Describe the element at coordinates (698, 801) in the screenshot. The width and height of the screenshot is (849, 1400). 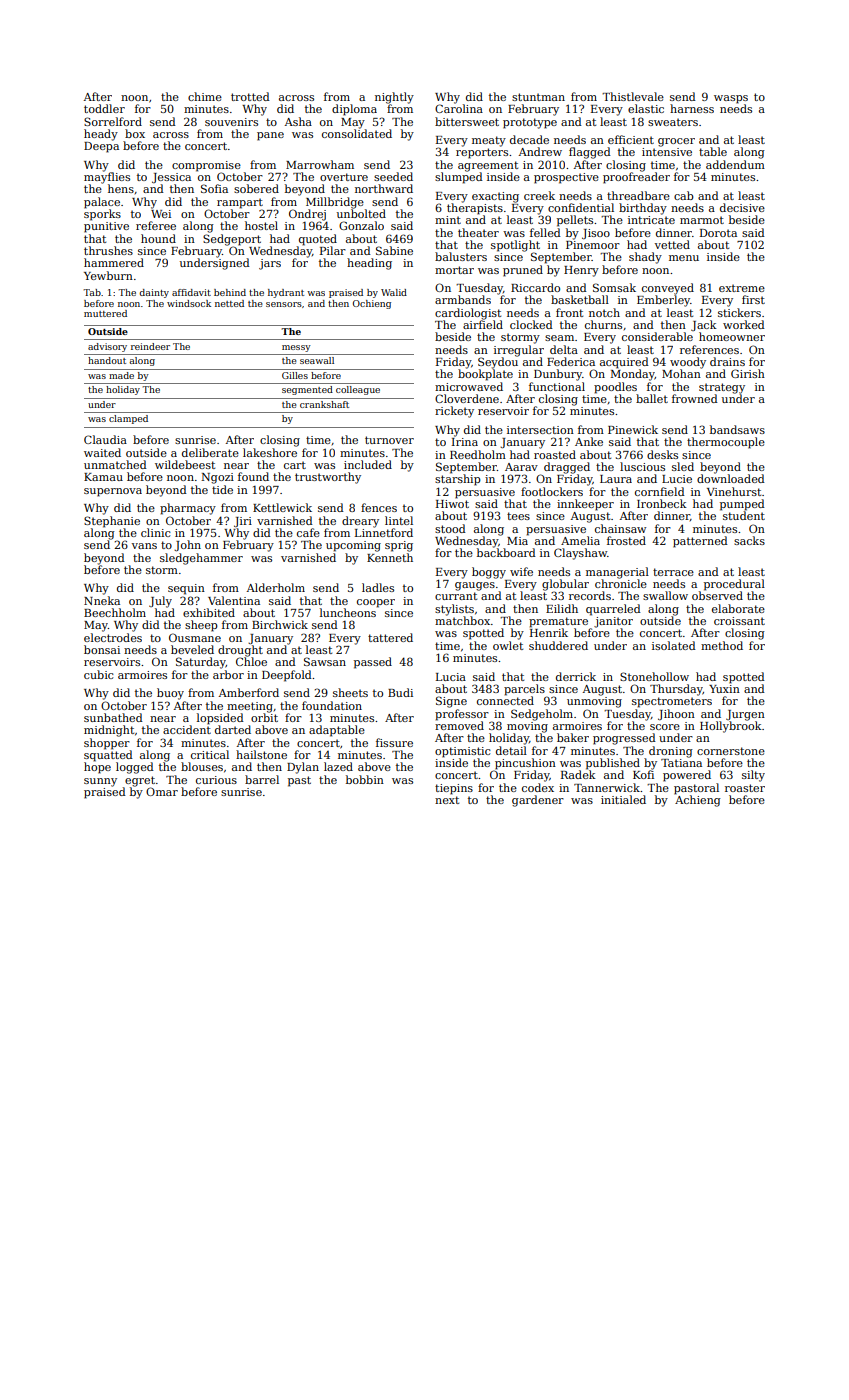
I see `Achieng` at that location.
